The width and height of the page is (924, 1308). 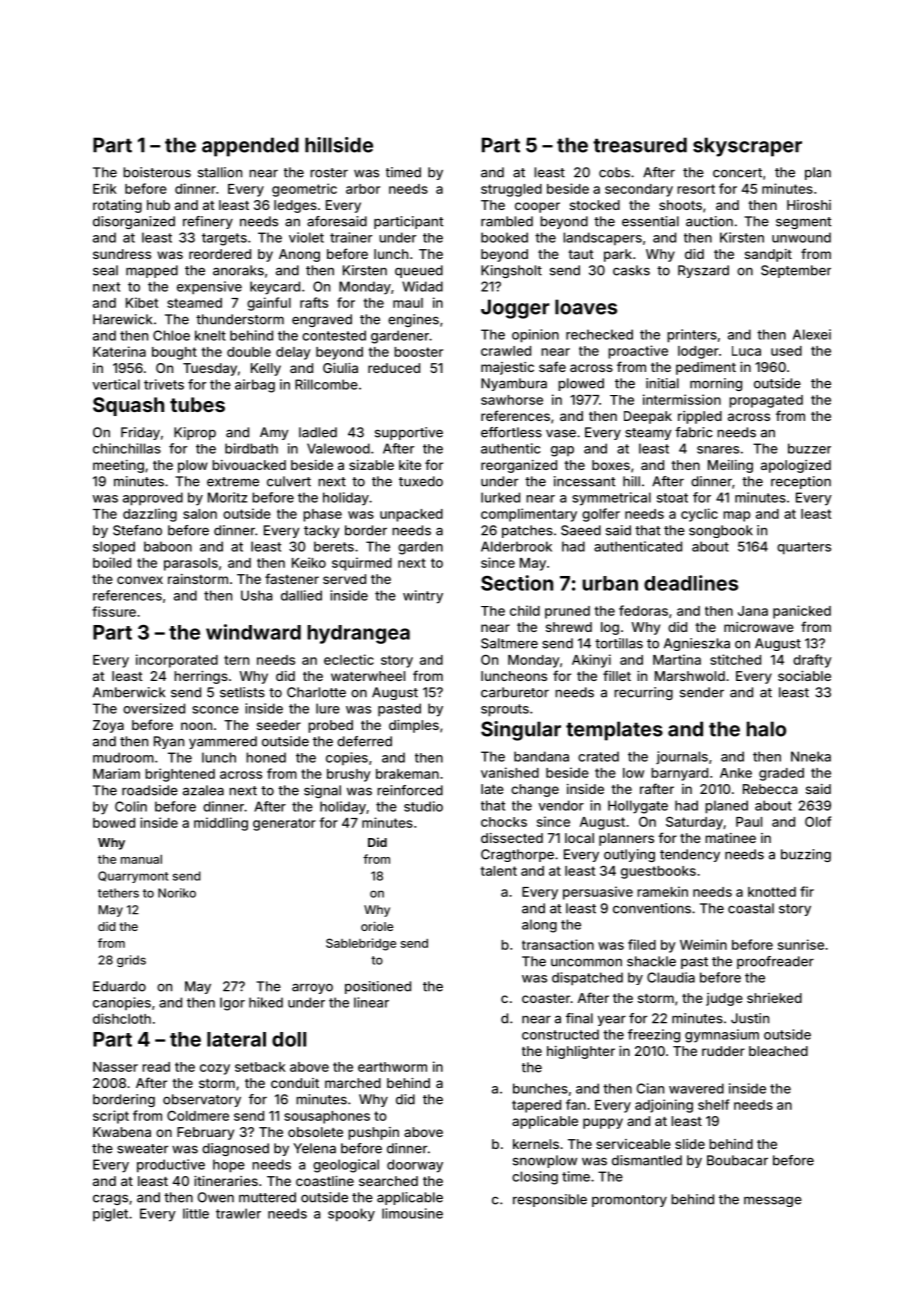 I want to click on songbook, so click(x=721, y=531).
